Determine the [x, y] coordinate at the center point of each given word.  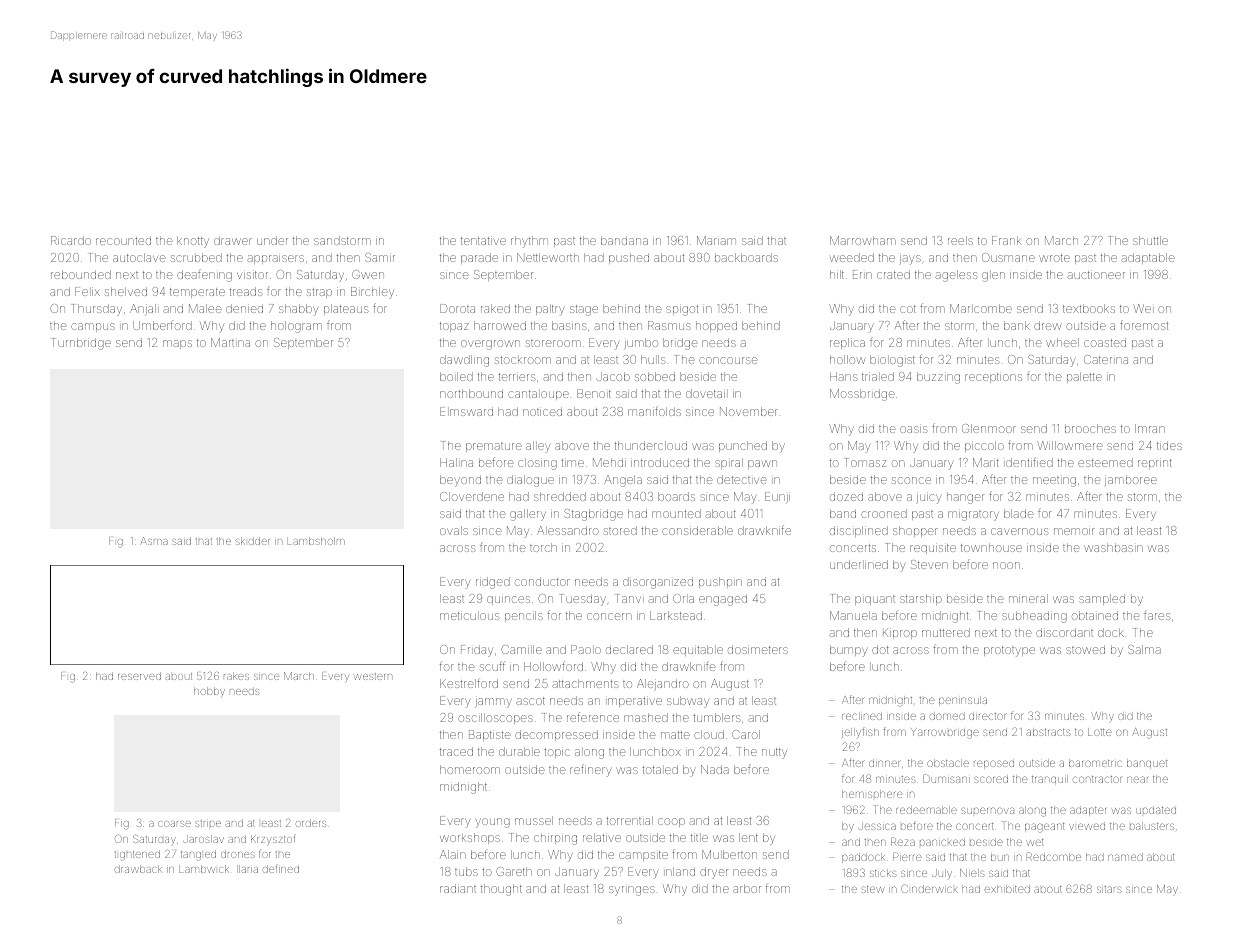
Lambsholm [316, 541]
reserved [139, 676]
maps [177, 344]
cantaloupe [538, 395]
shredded [560, 496]
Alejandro [663, 685]
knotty [193, 242]
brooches [1090, 428]
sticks [883, 873]
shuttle [1150, 240]
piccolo [984, 446]
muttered [946, 632]
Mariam [716, 240]
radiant [458, 888]
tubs [466, 871]
